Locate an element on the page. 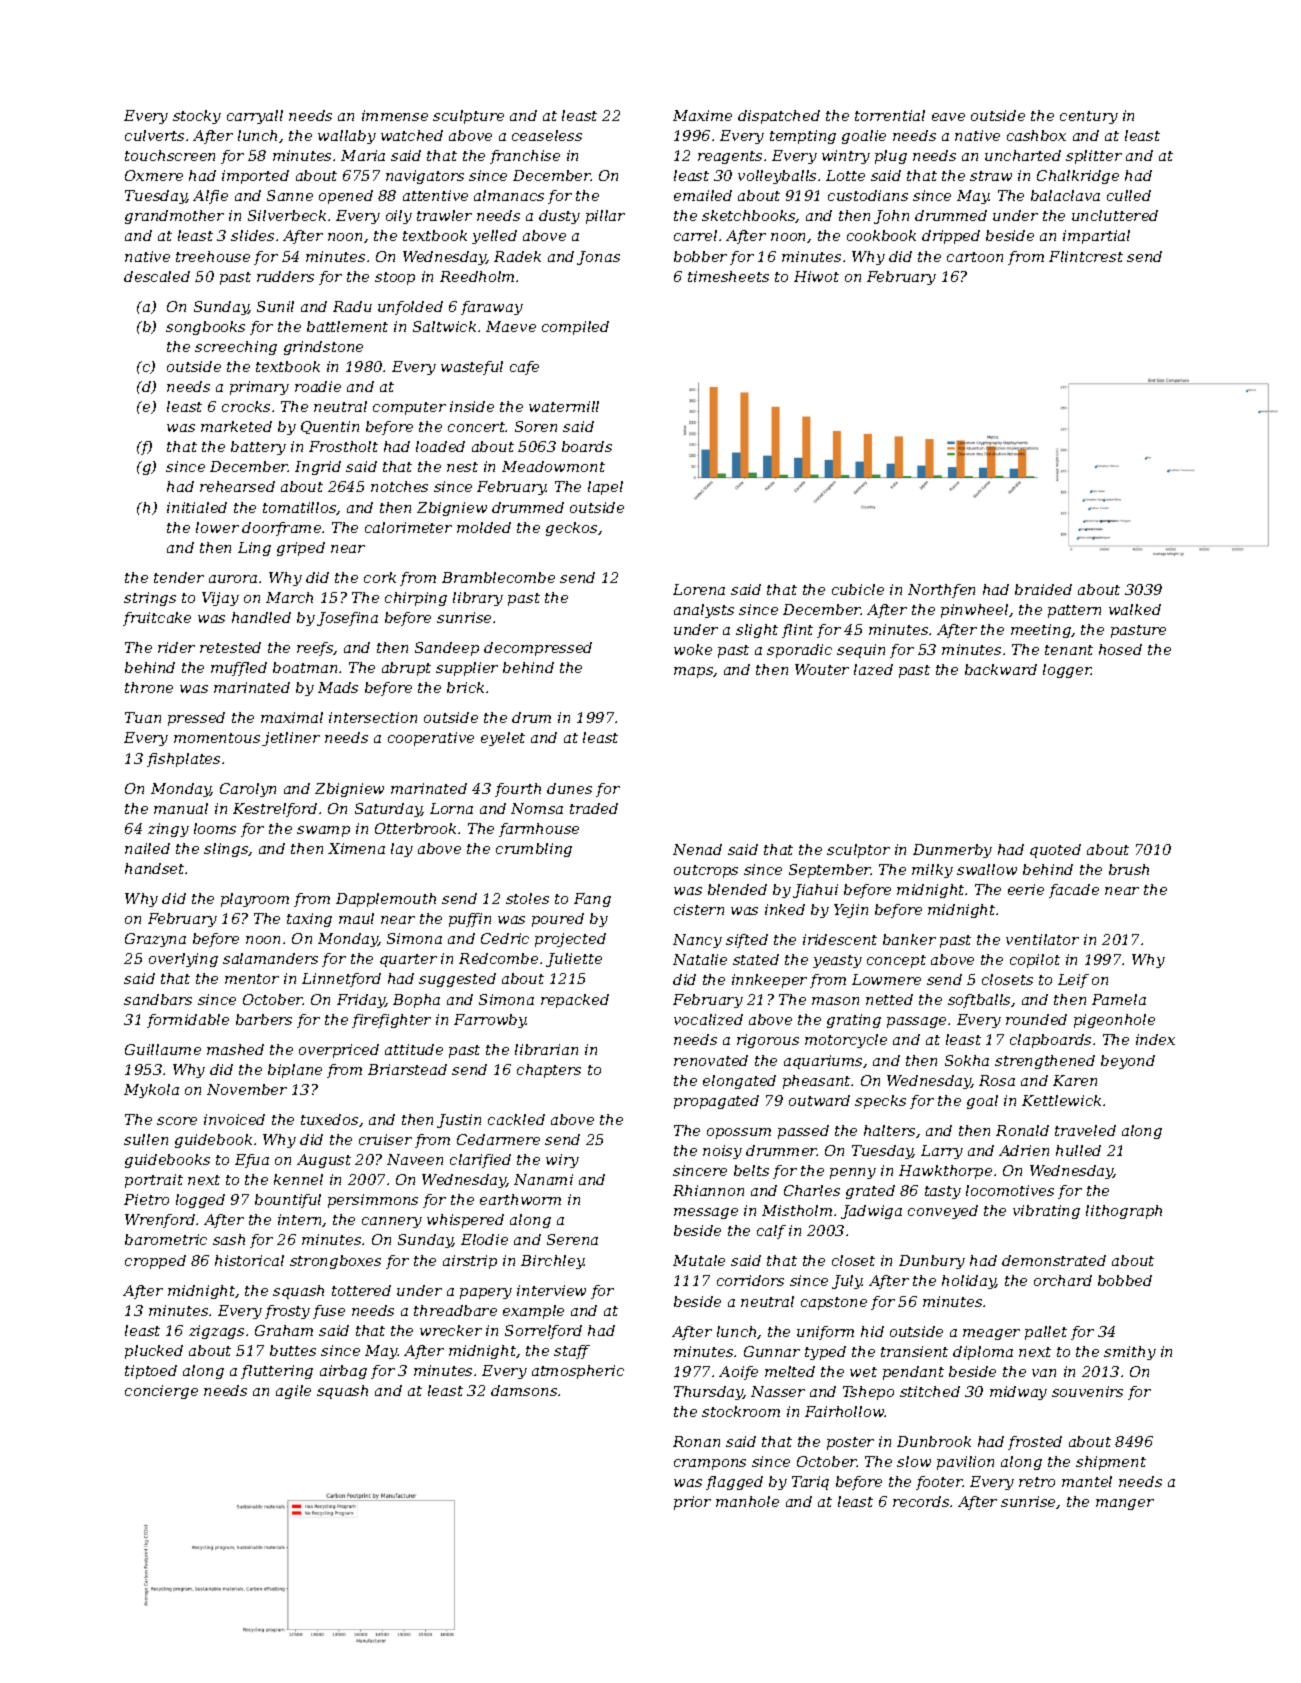  Dunmerby is located at coordinates (952, 851).
